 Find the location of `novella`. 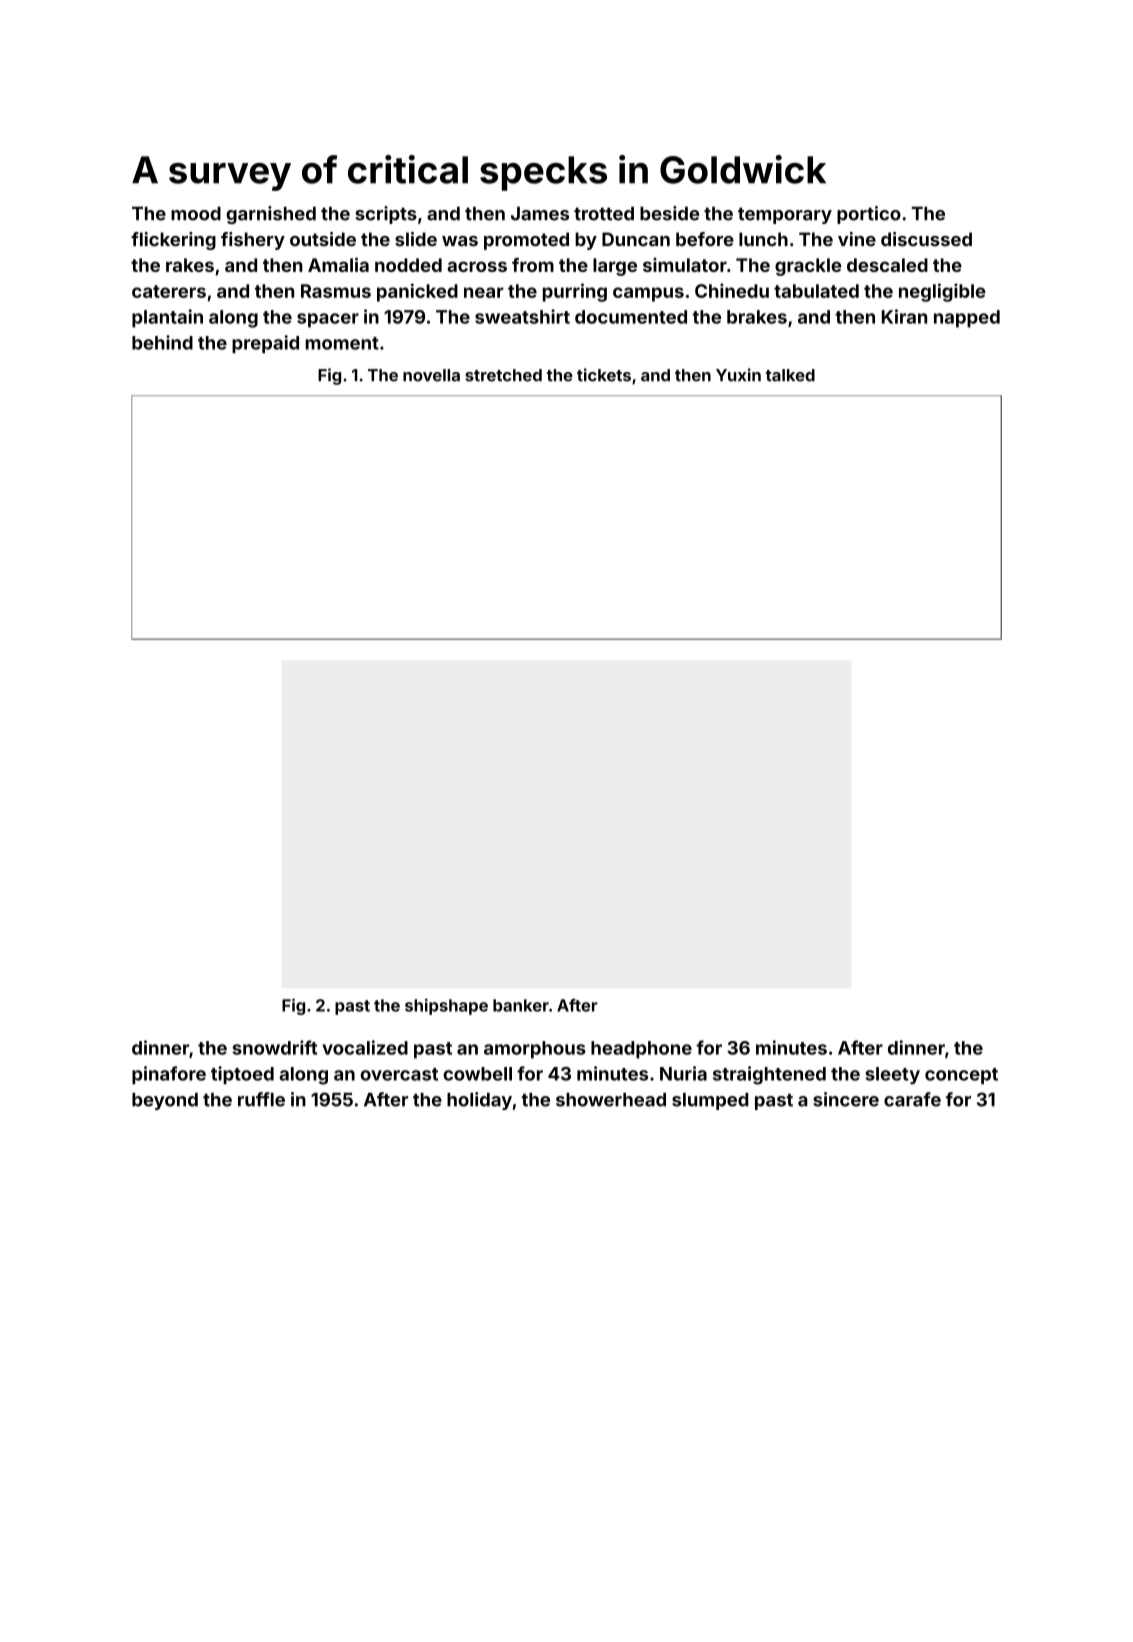

novella is located at coordinates (431, 375).
